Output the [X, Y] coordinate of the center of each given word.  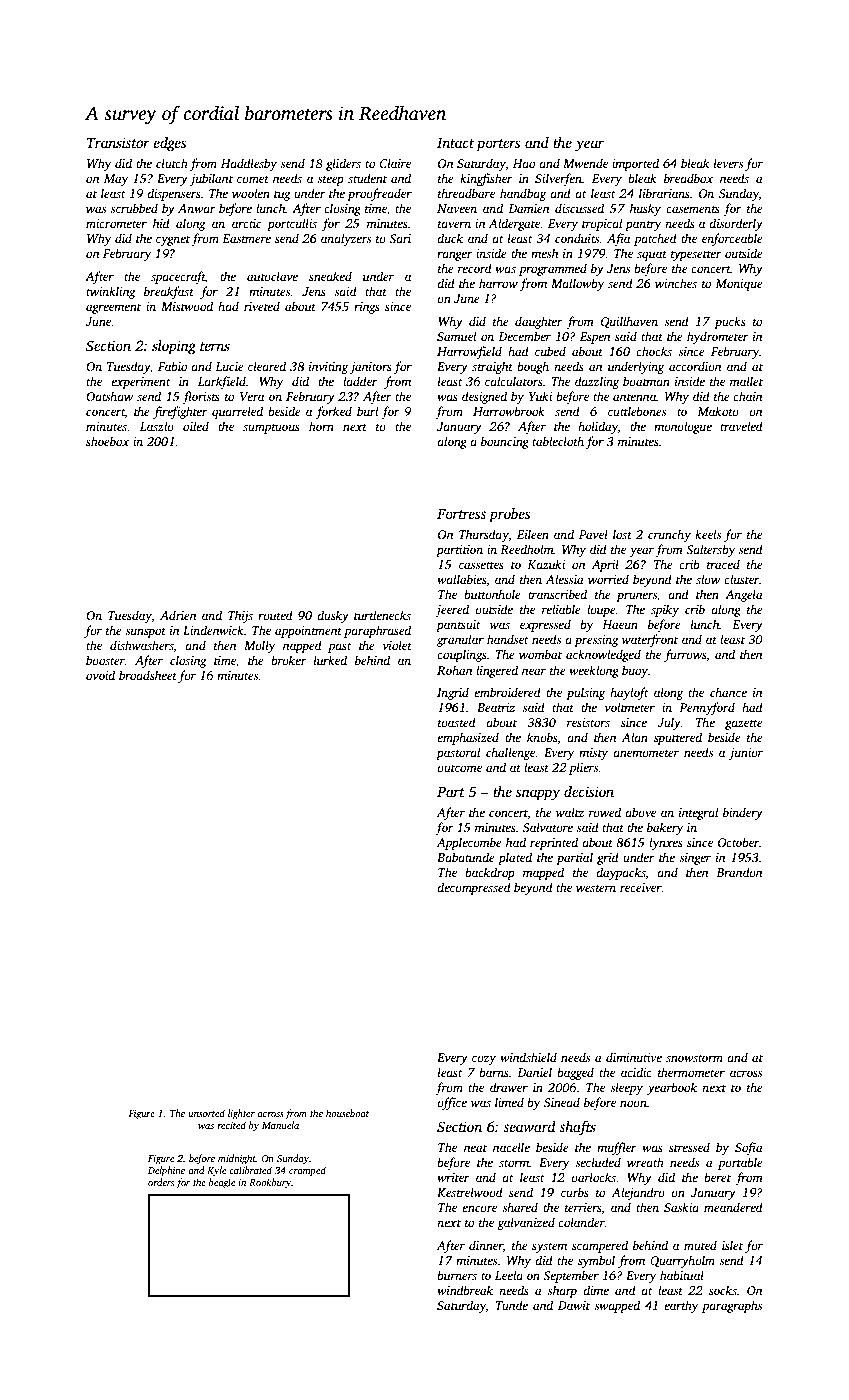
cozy [484, 1060]
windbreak [465, 1290]
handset [508, 639]
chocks [654, 351]
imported [635, 164]
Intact [455, 143]
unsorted [206, 1113]
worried [608, 579]
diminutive [634, 1057]
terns [215, 346]
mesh [544, 253]
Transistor [118, 142]
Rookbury [270, 1183]
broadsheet [148, 675]
